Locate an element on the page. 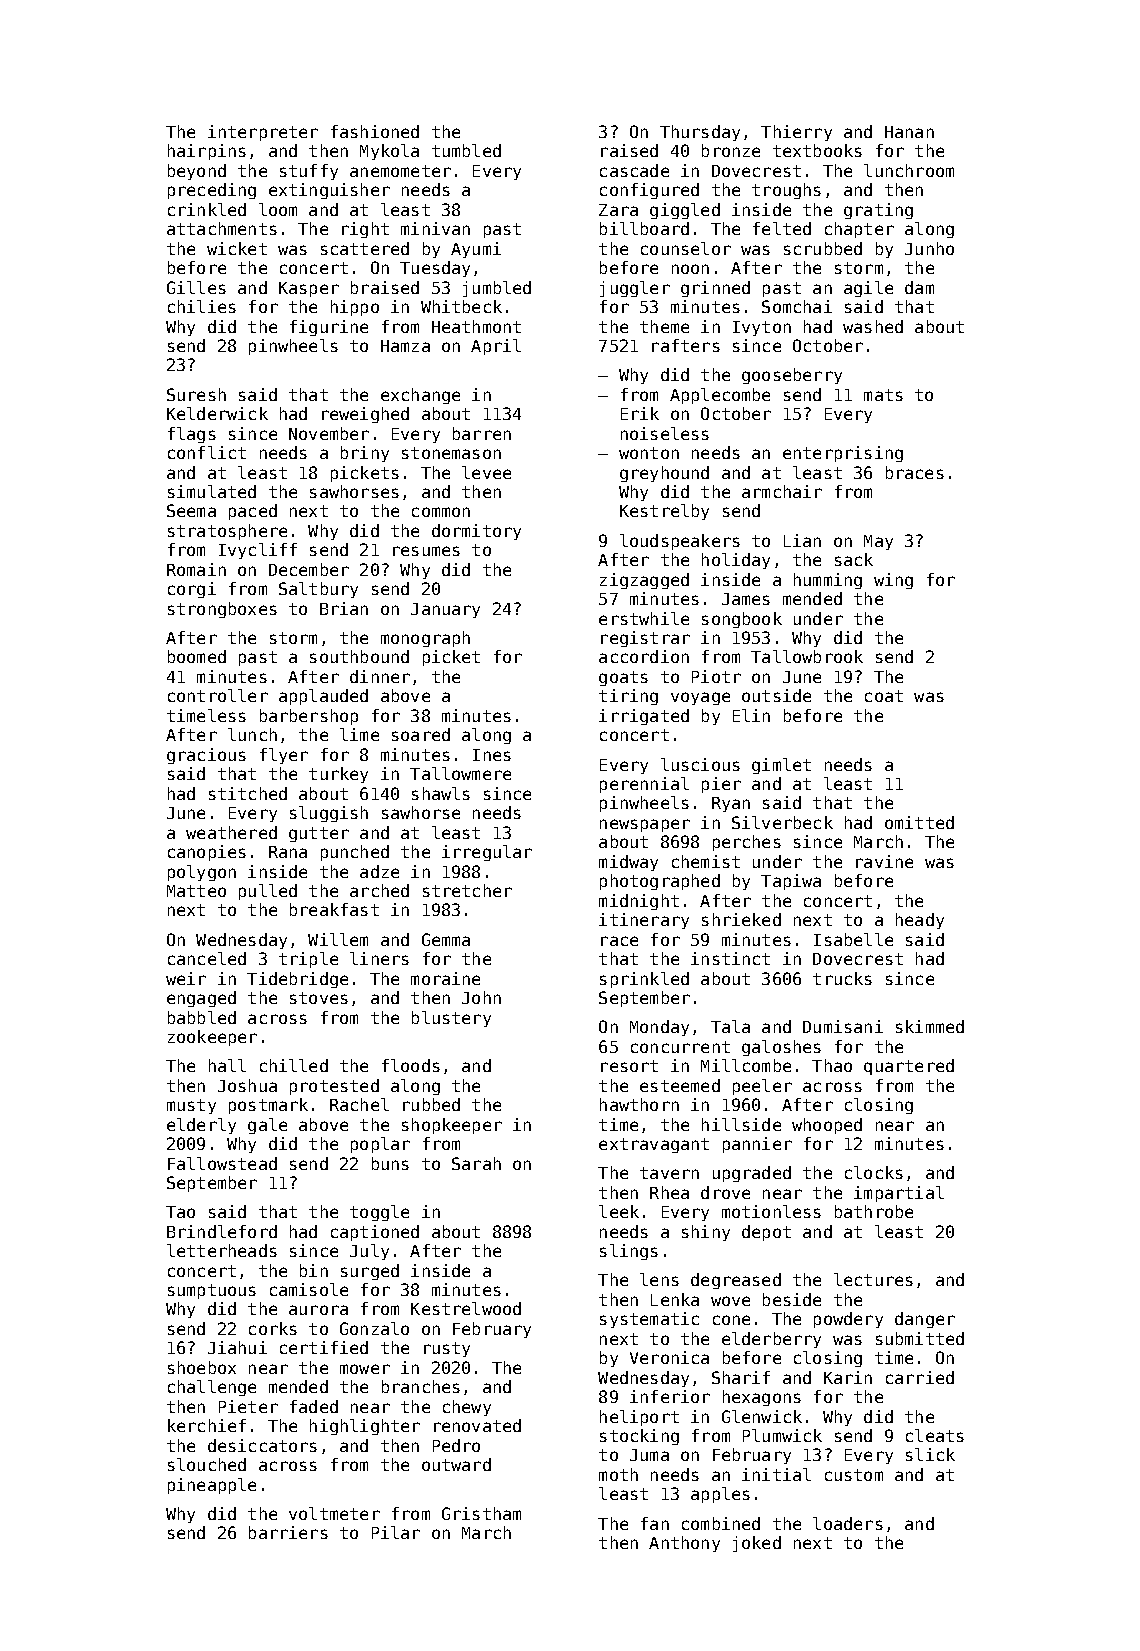  Hanan is located at coordinates (909, 132).
